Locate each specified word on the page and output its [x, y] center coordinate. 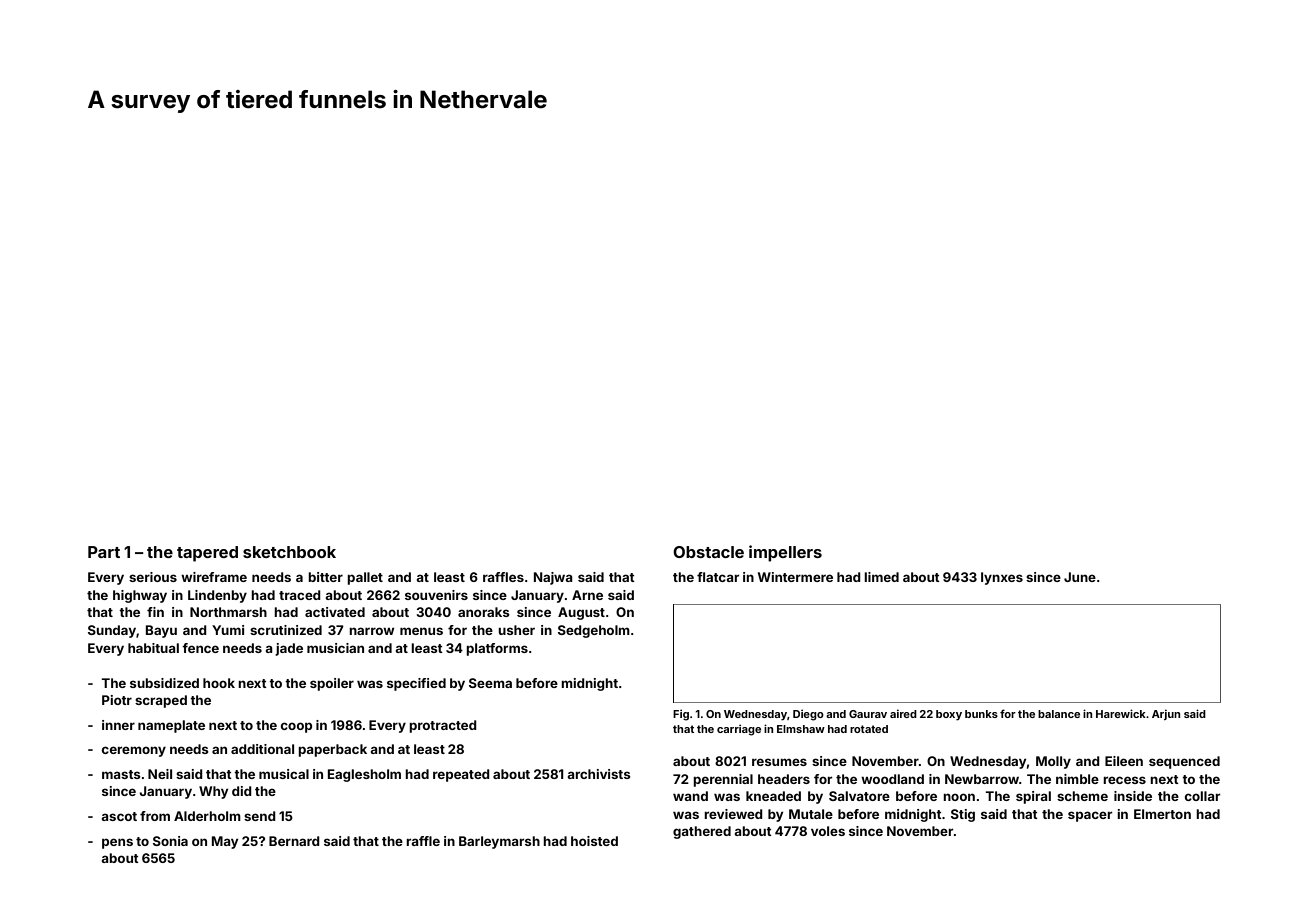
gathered [702, 832]
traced [300, 595]
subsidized [164, 683]
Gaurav [868, 714]
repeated [461, 775]
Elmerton [1162, 814]
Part [104, 552]
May [225, 842]
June [1080, 577]
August [581, 613]
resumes [779, 762]
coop [296, 727]
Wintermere [795, 577]
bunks [981, 714]
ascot [119, 816]
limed [881, 577]
